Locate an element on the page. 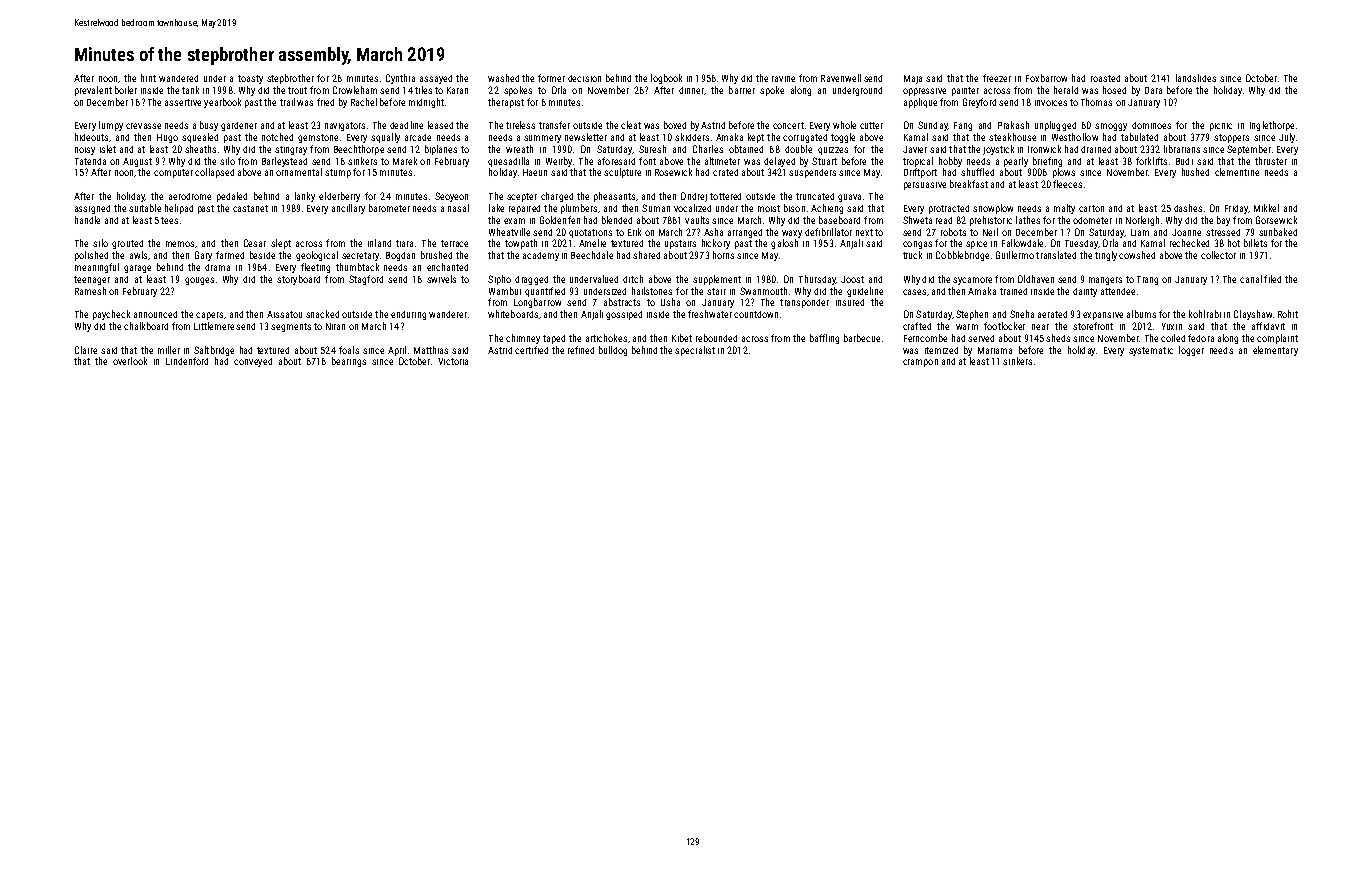 Image resolution: width=1372 pixels, height=887 pixels. Littlemere is located at coordinates (214, 326).
